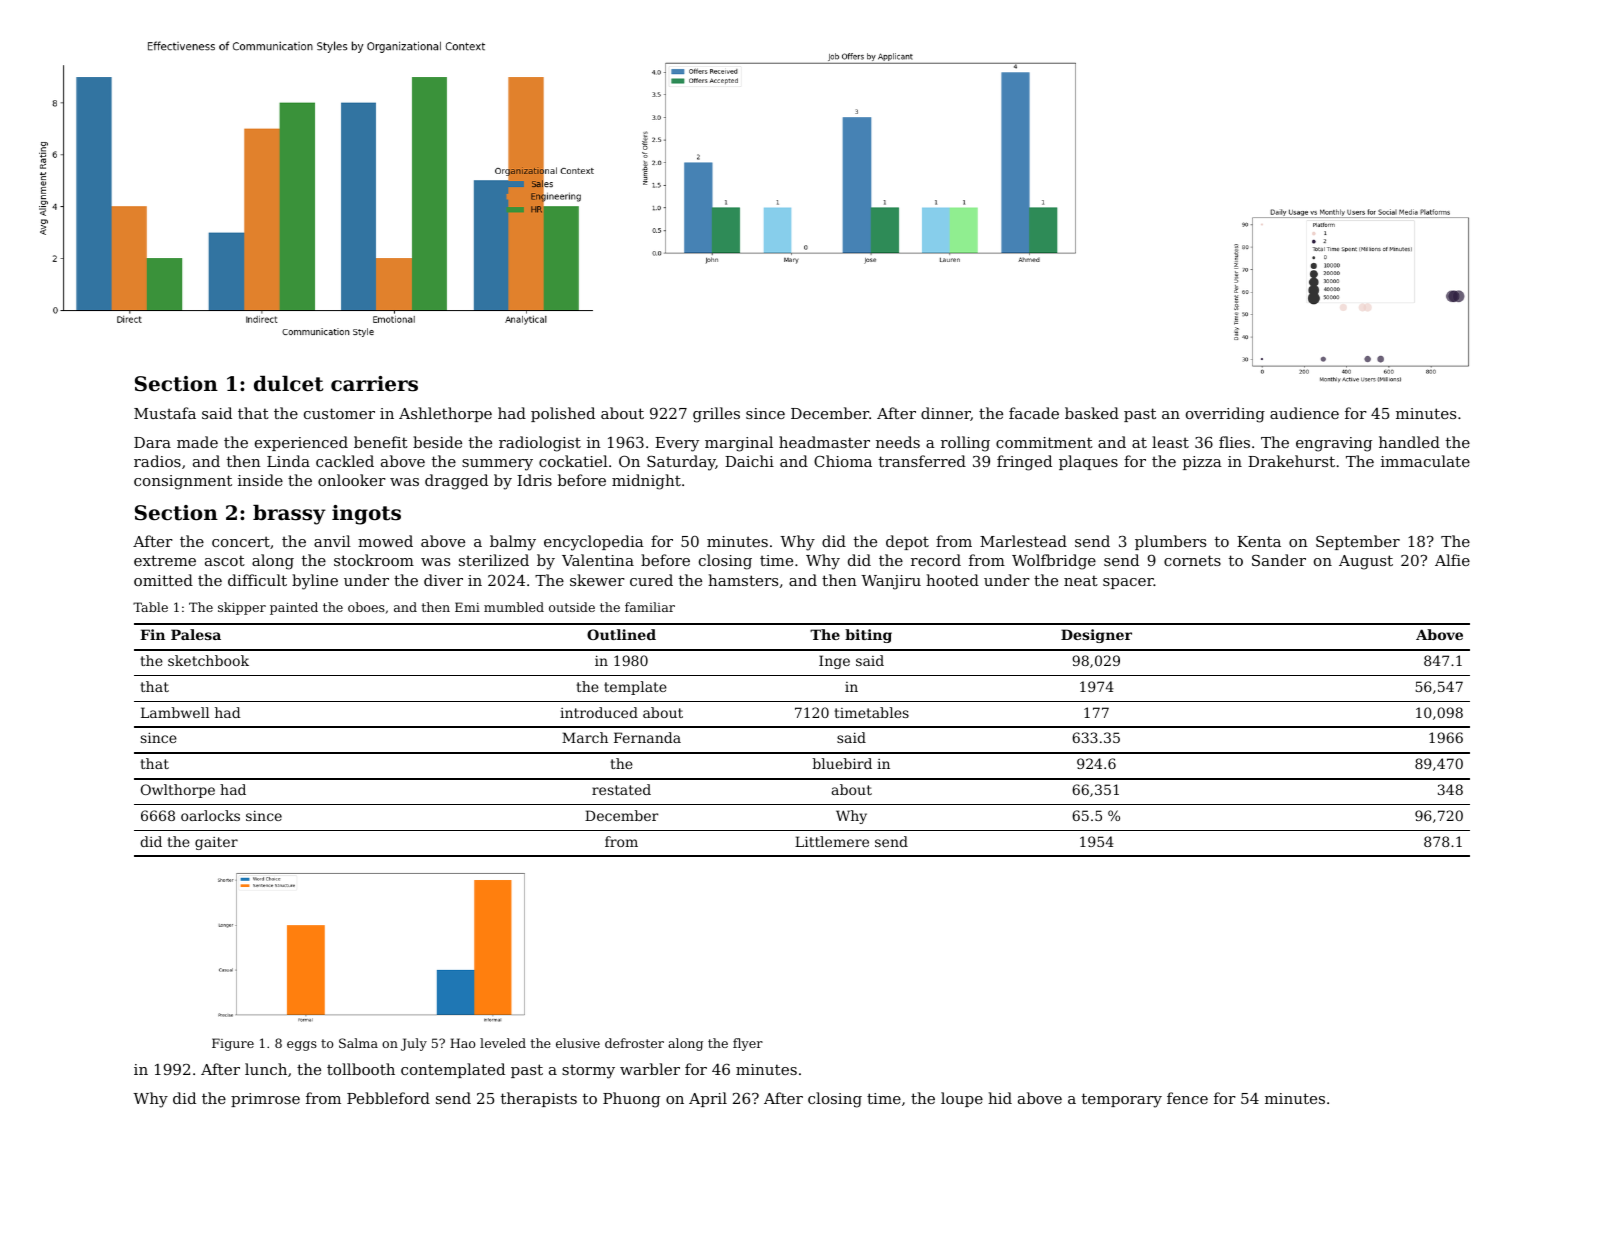 The height and width of the image is (1239, 1604). Describe the element at coordinates (539, 1099) in the image. I see `therapists` at that location.
